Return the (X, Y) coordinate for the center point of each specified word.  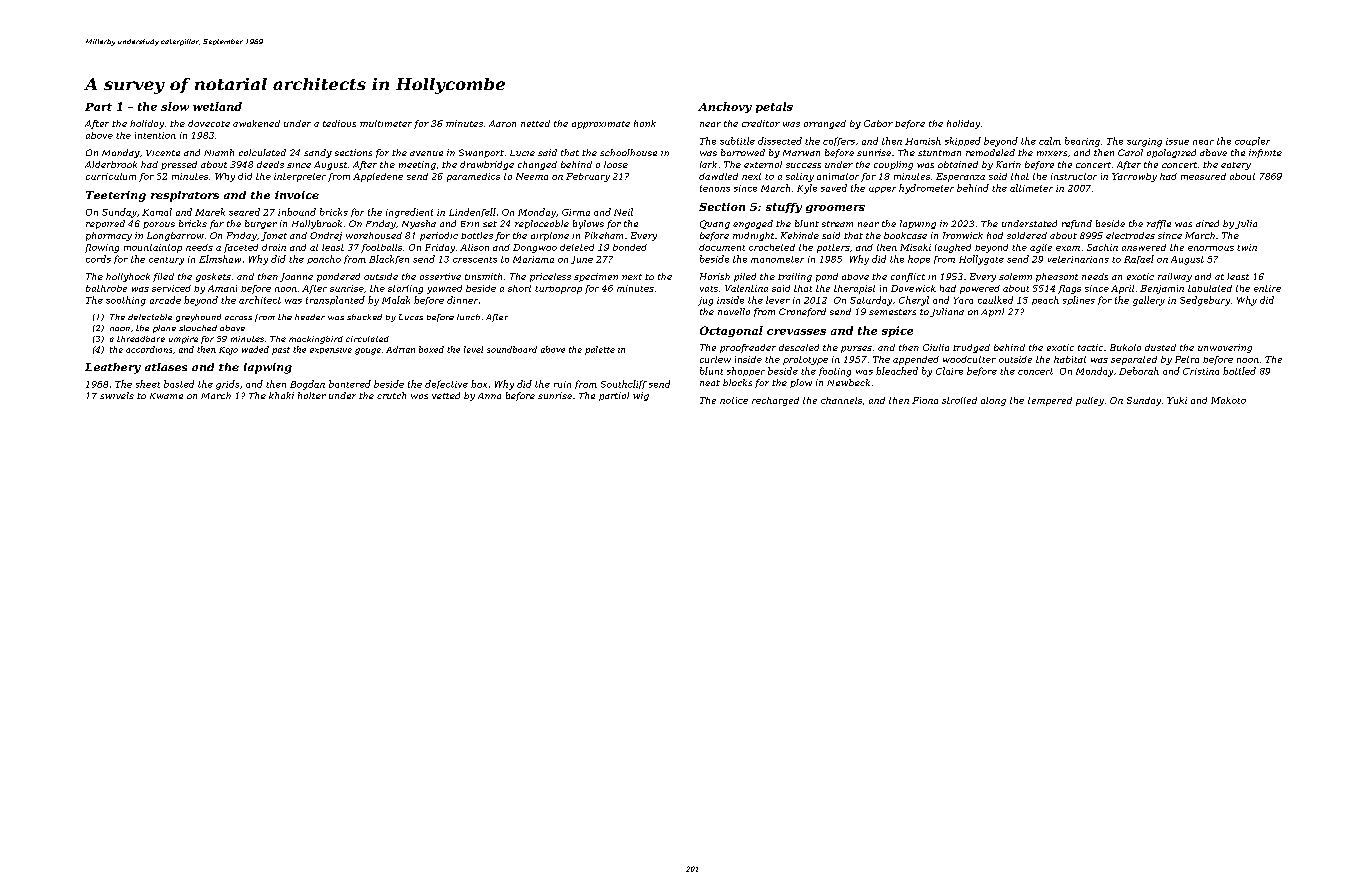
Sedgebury (1205, 301)
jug (705, 301)
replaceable (542, 224)
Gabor (878, 123)
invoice (297, 195)
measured (1203, 176)
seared (244, 212)
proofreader (748, 348)
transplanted (335, 300)
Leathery (113, 368)
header (310, 317)
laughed (953, 248)
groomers (835, 209)
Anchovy (725, 107)
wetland (217, 106)
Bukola (1125, 347)
